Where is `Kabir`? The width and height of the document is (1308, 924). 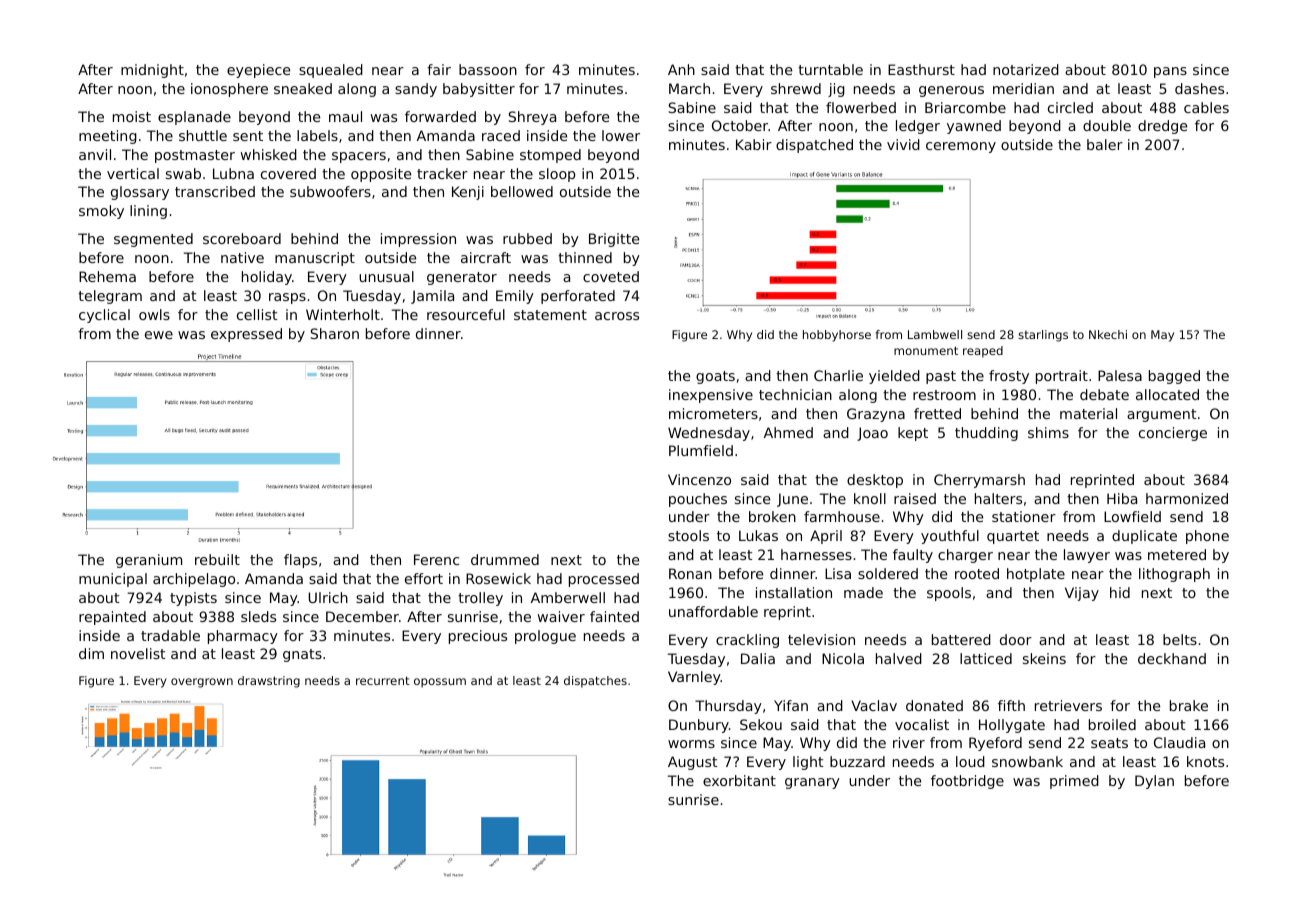 Kabir is located at coordinates (754, 144).
